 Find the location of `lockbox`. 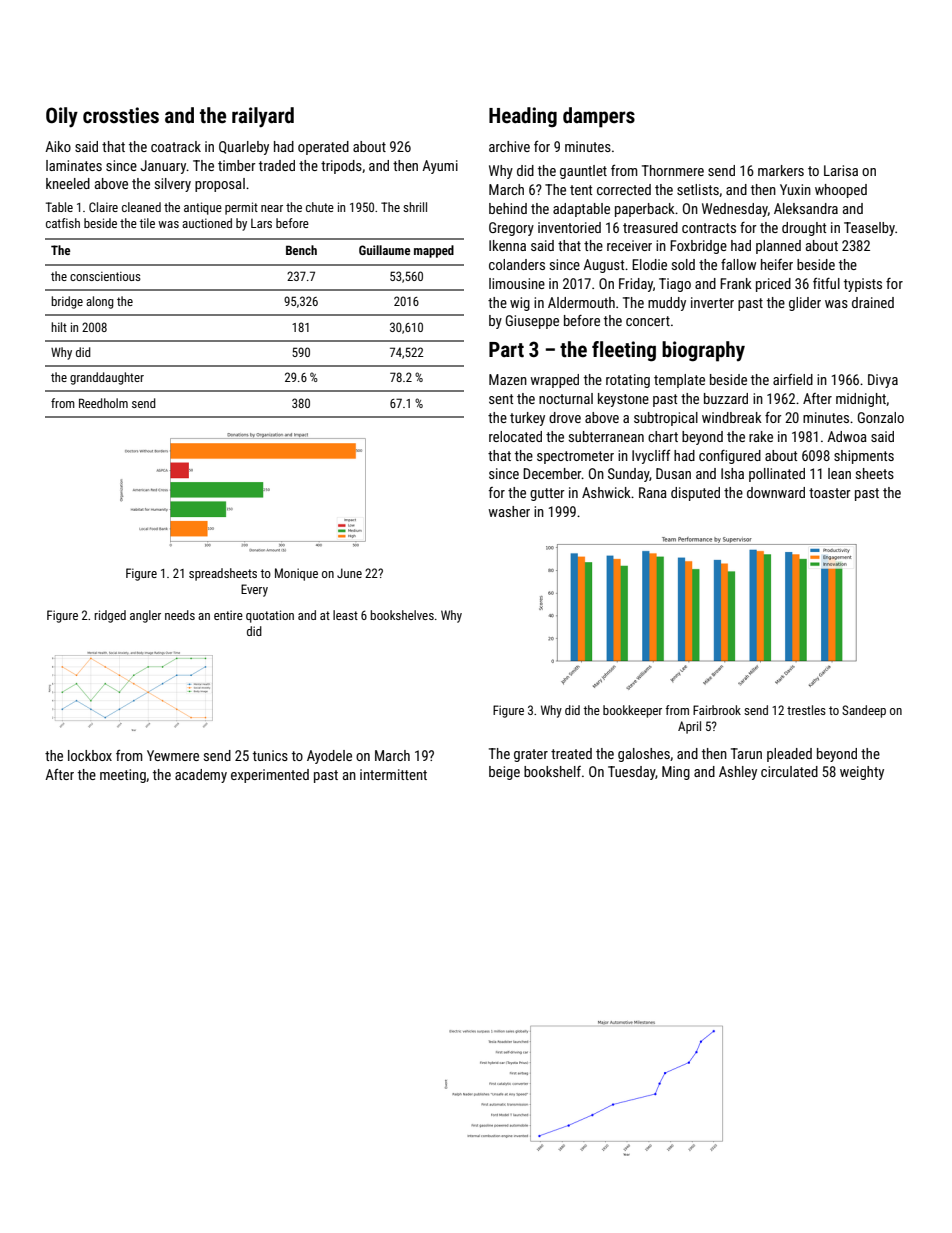

lockbox is located at coordinates (90, 755).
